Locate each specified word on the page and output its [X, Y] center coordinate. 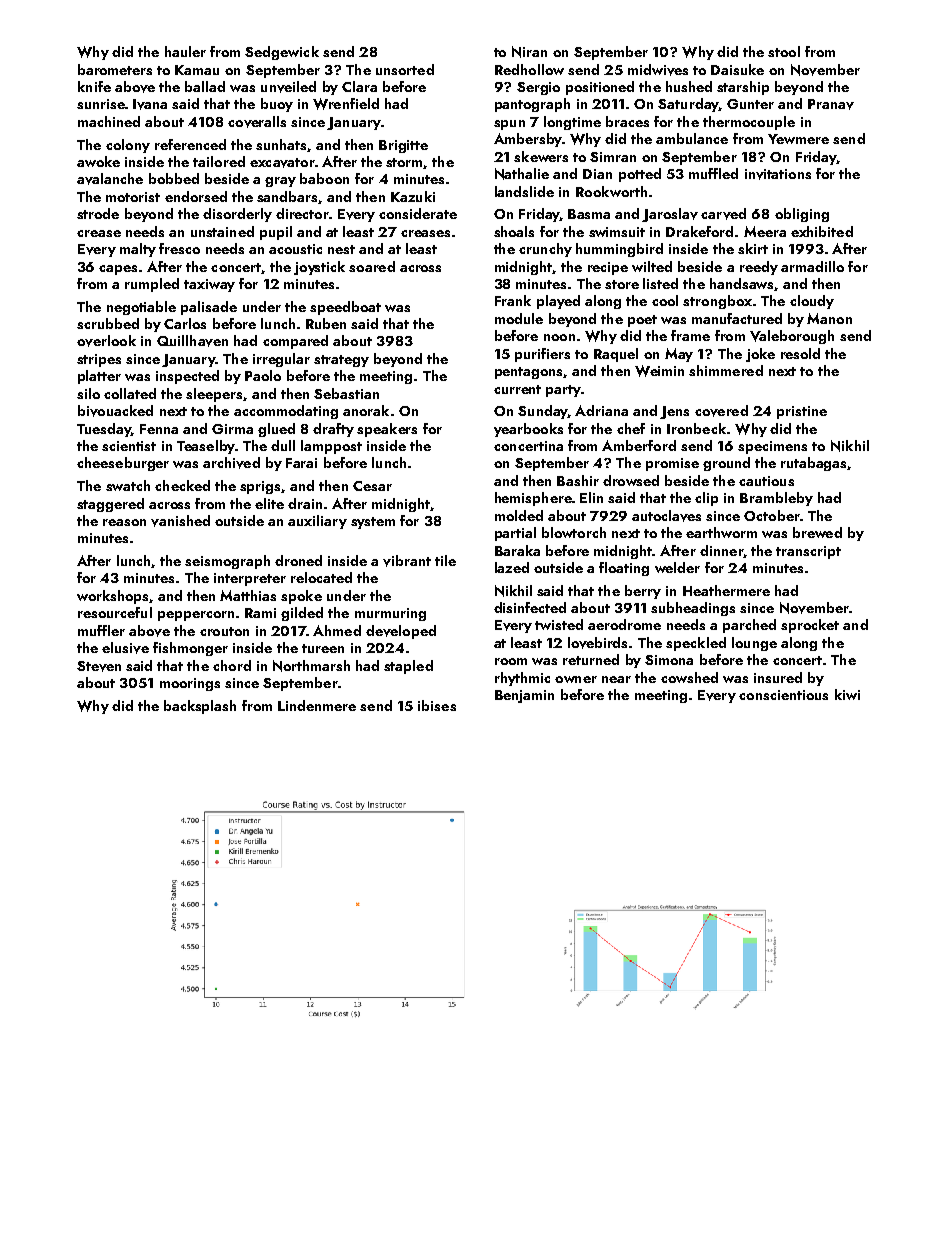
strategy [341, 361]
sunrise [101, 104]
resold [800, 353]
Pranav [831, 104]
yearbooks [528, 430]
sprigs [261, 487]
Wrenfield [346, 104]
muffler [101, 630]
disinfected [530, 607]
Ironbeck [696, 428]
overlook [106, 341]
